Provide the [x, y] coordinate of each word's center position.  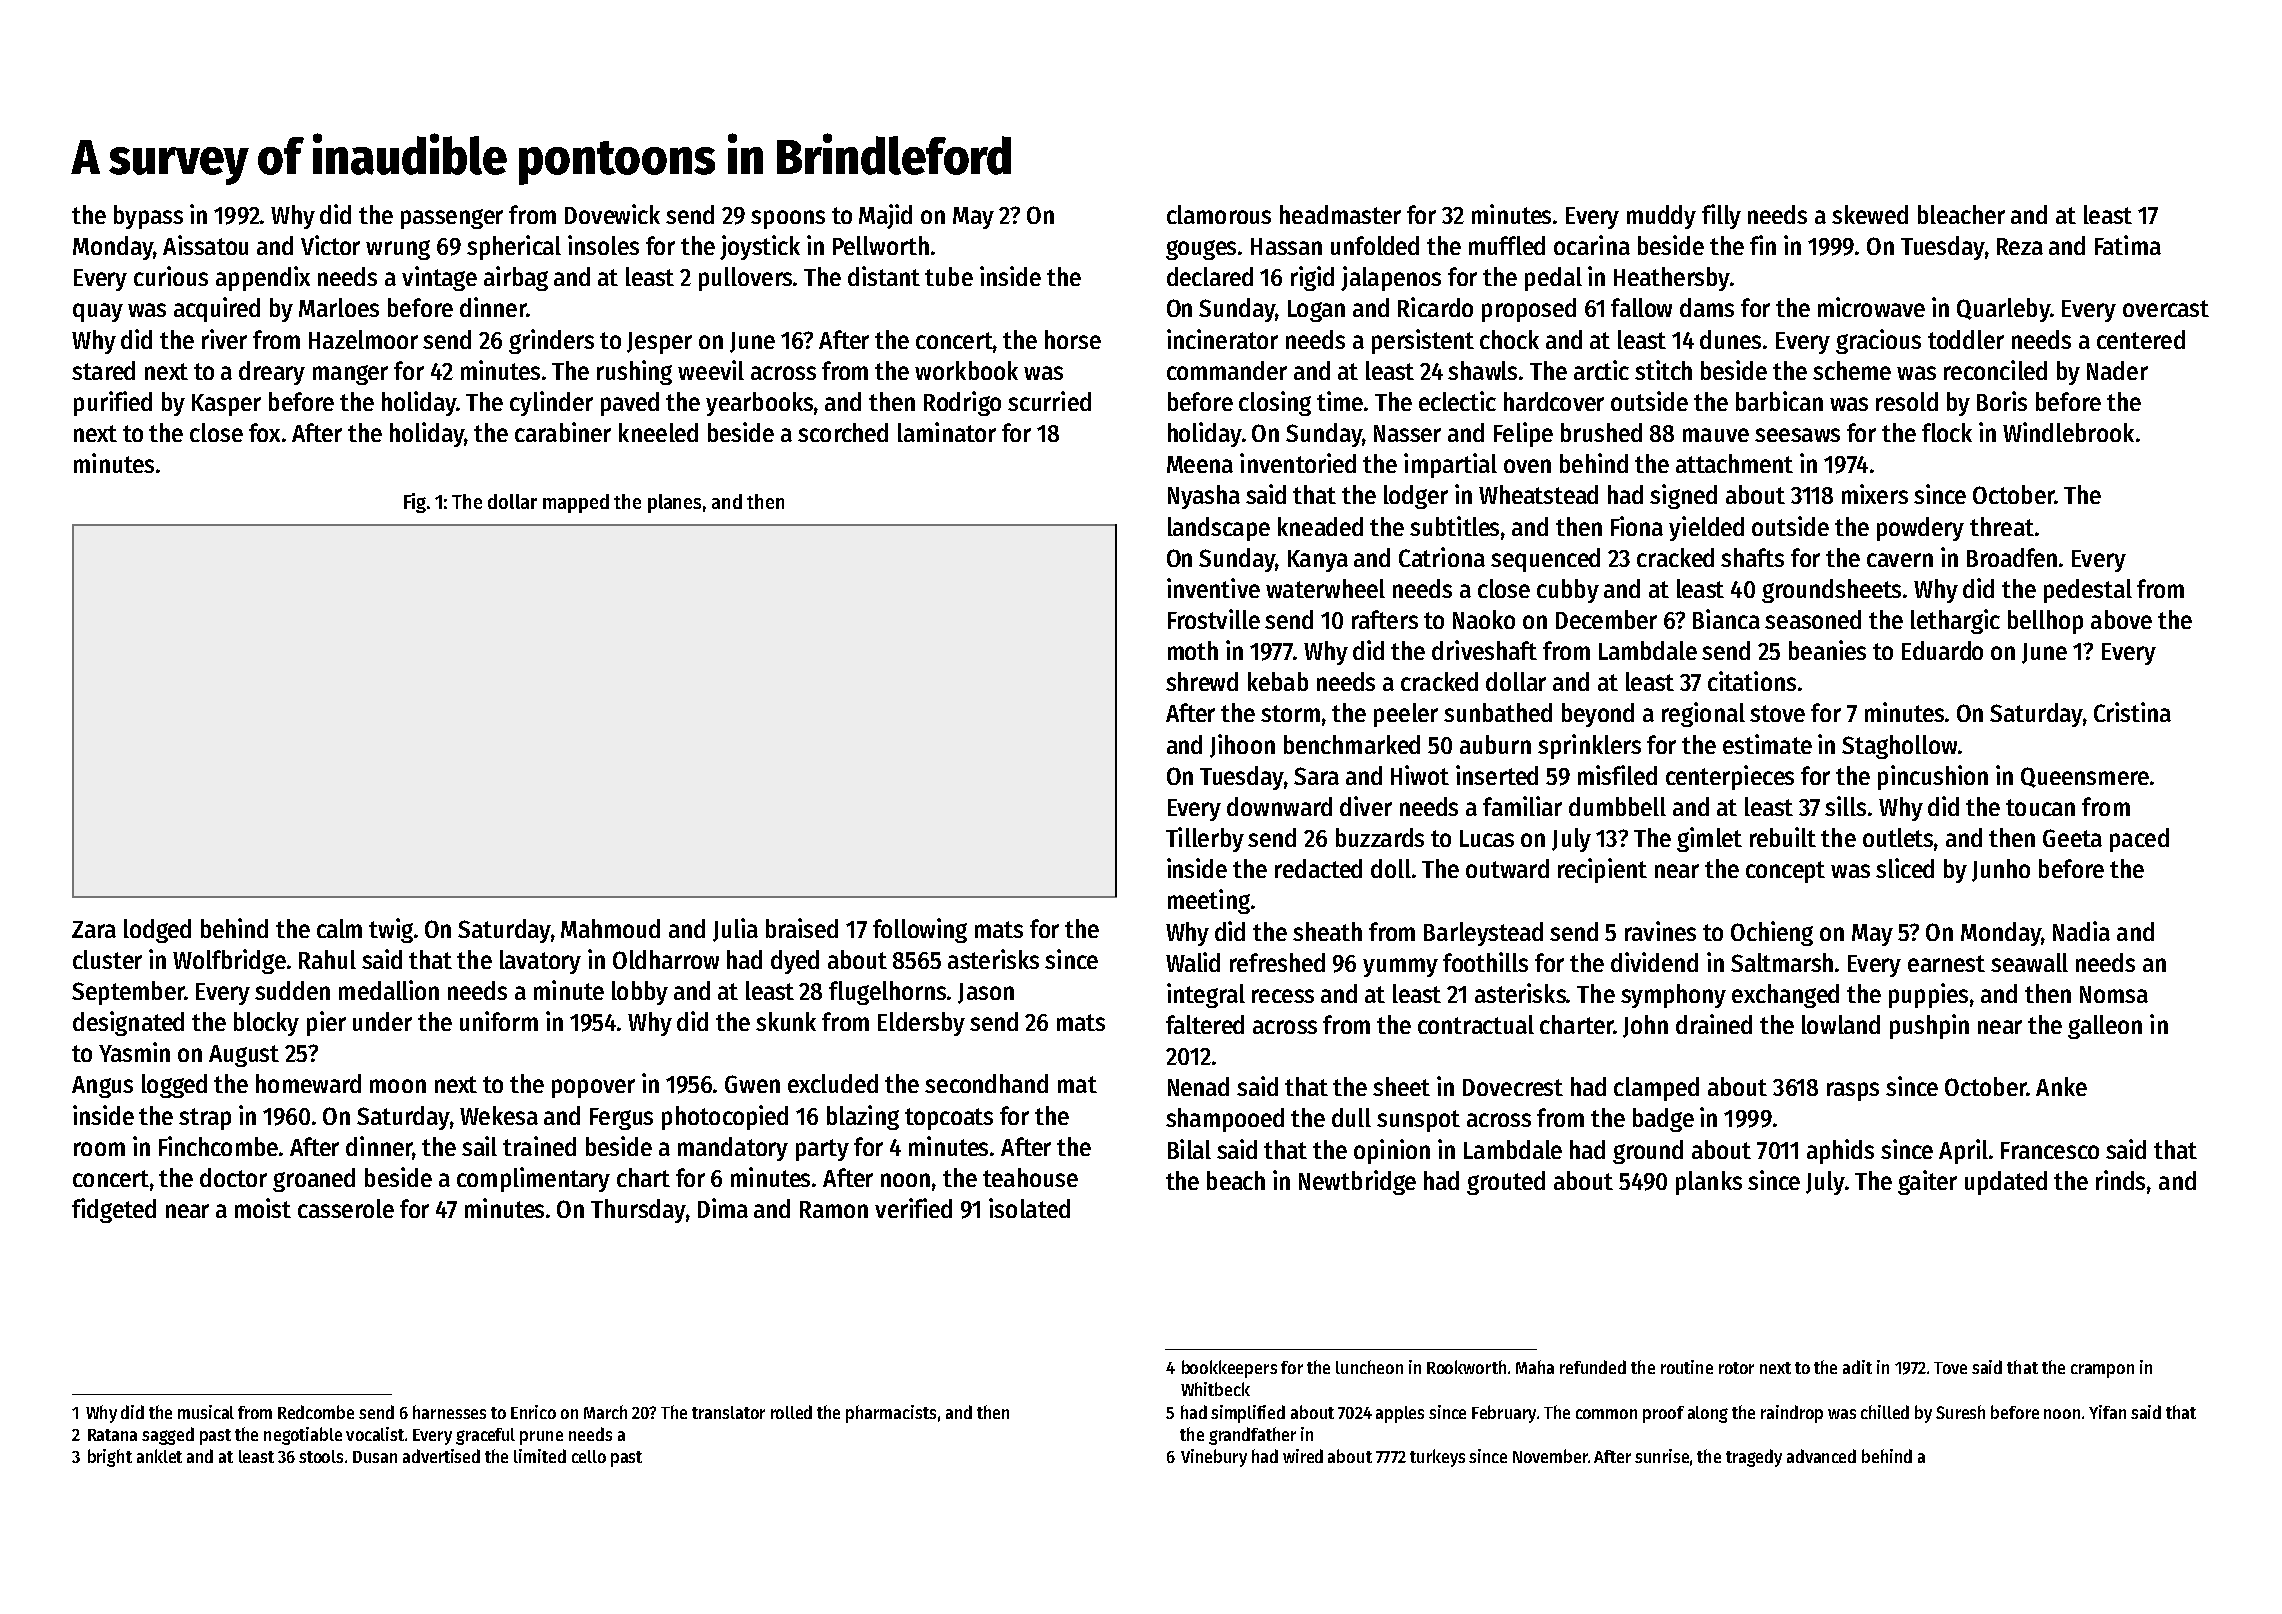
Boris [2002, 401]
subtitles [1454, 526]
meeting [1209, 901]
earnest [1946, 963]
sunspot [1418, 1121]
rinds [2120, 1180]
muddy [1661, 217]
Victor [330, 245]
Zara [94, 929]
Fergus [621, 1119]
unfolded [1375, 245]
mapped [576, 503]
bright [110, 1458]
